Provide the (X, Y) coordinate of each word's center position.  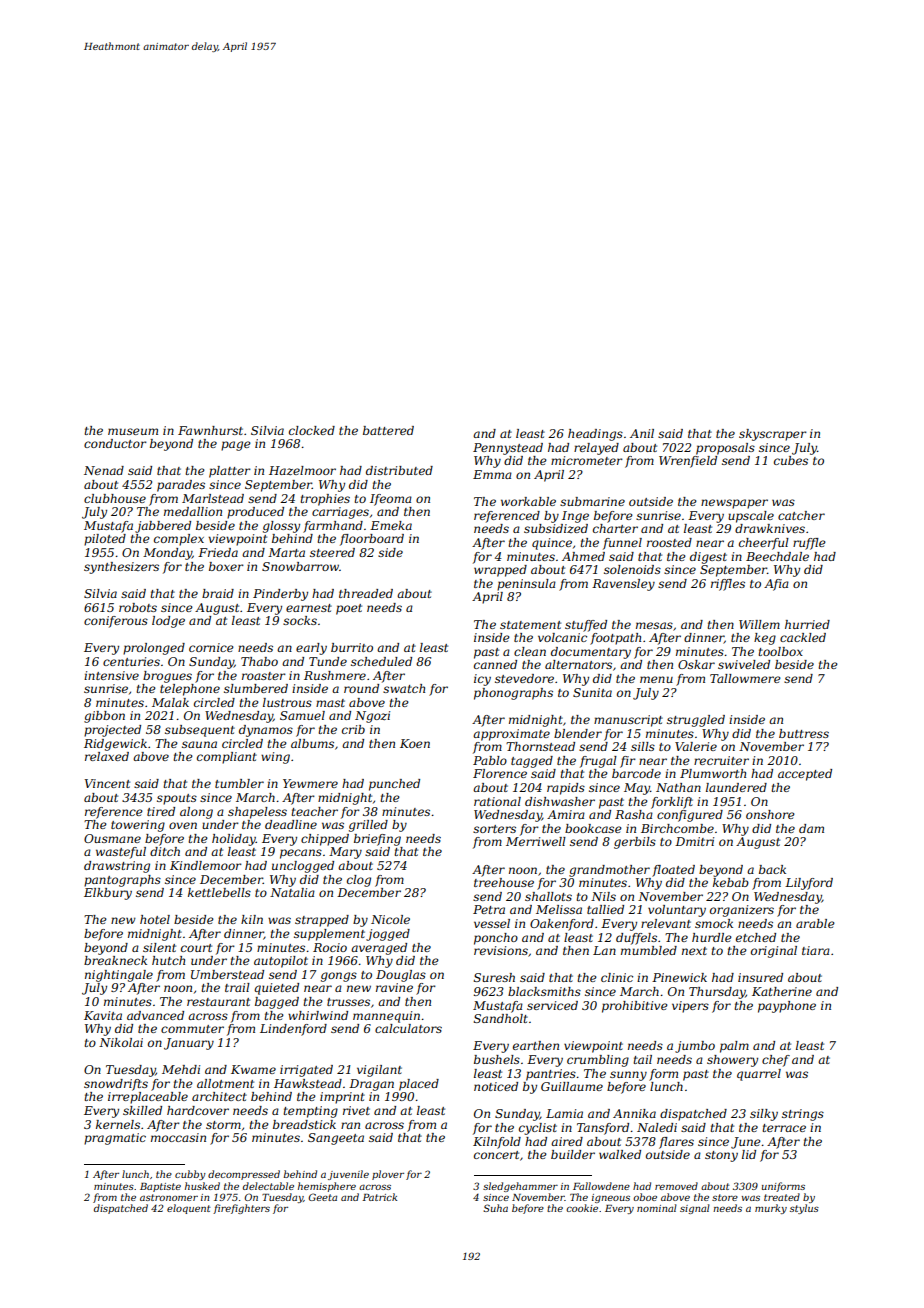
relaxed (107, 756)
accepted (805, 775)
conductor (115, 443)
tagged (532, 762)
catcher (801, 515)
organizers (742, 911)
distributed (399, 470)
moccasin (178, 1137)
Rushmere (335, 675)
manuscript (628, 721)
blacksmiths (544, 991)
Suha (495, 1208)
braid (218, 593)
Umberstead (227, 974)
